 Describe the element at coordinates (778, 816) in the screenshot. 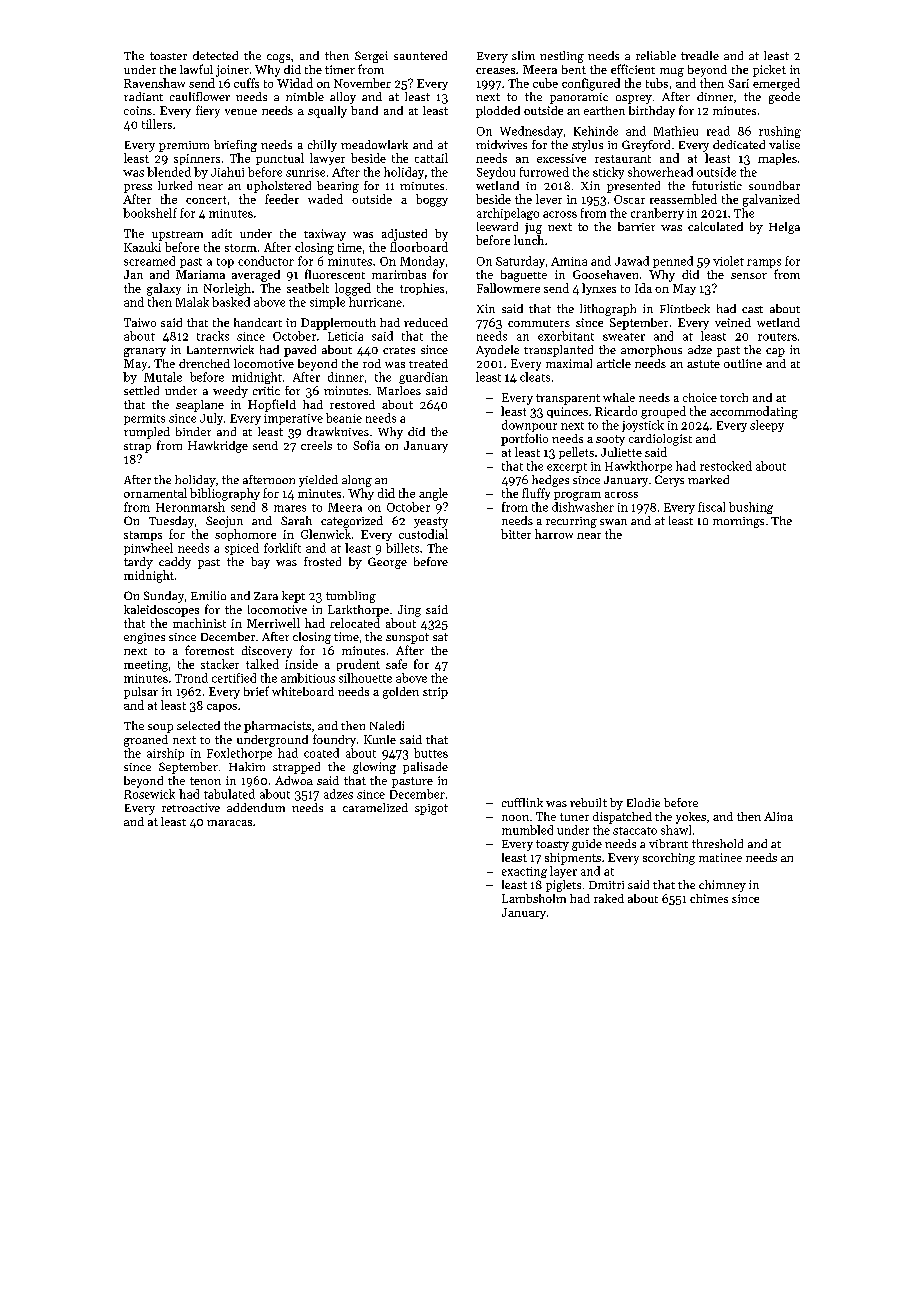

I see `Alina` at that location.
